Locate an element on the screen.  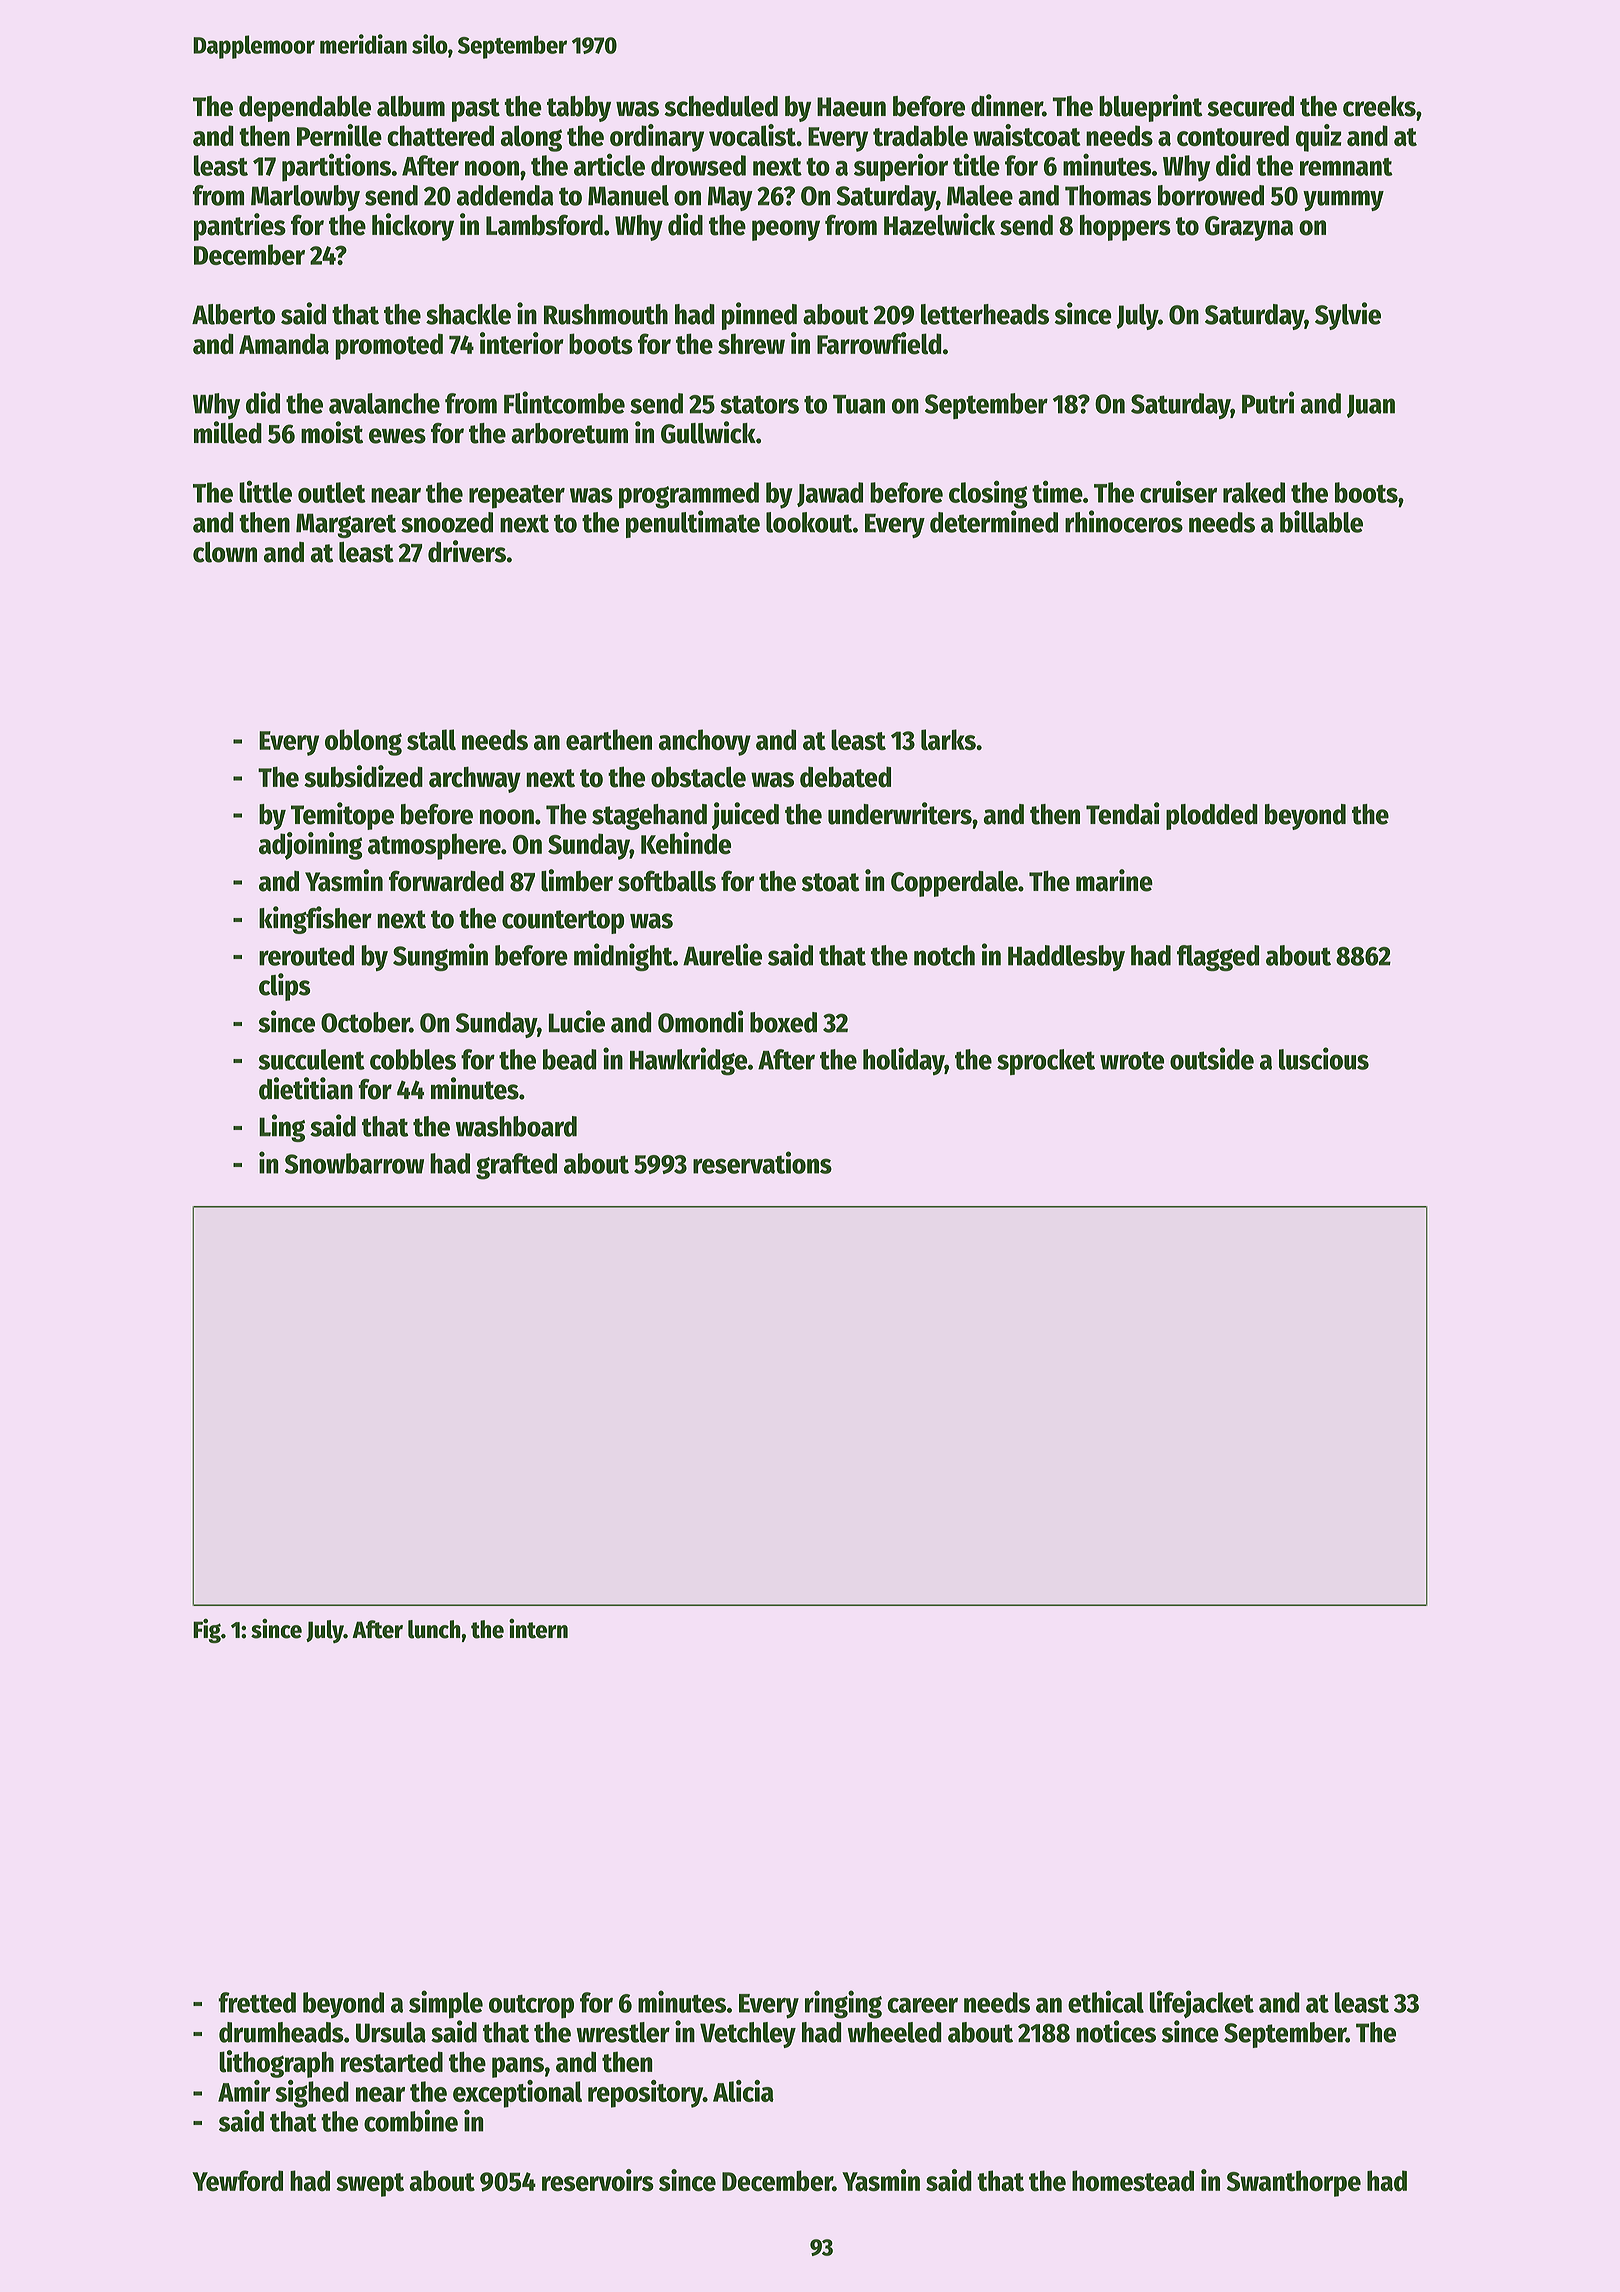
lifejacket is located at coordinates (1201, 2004).
